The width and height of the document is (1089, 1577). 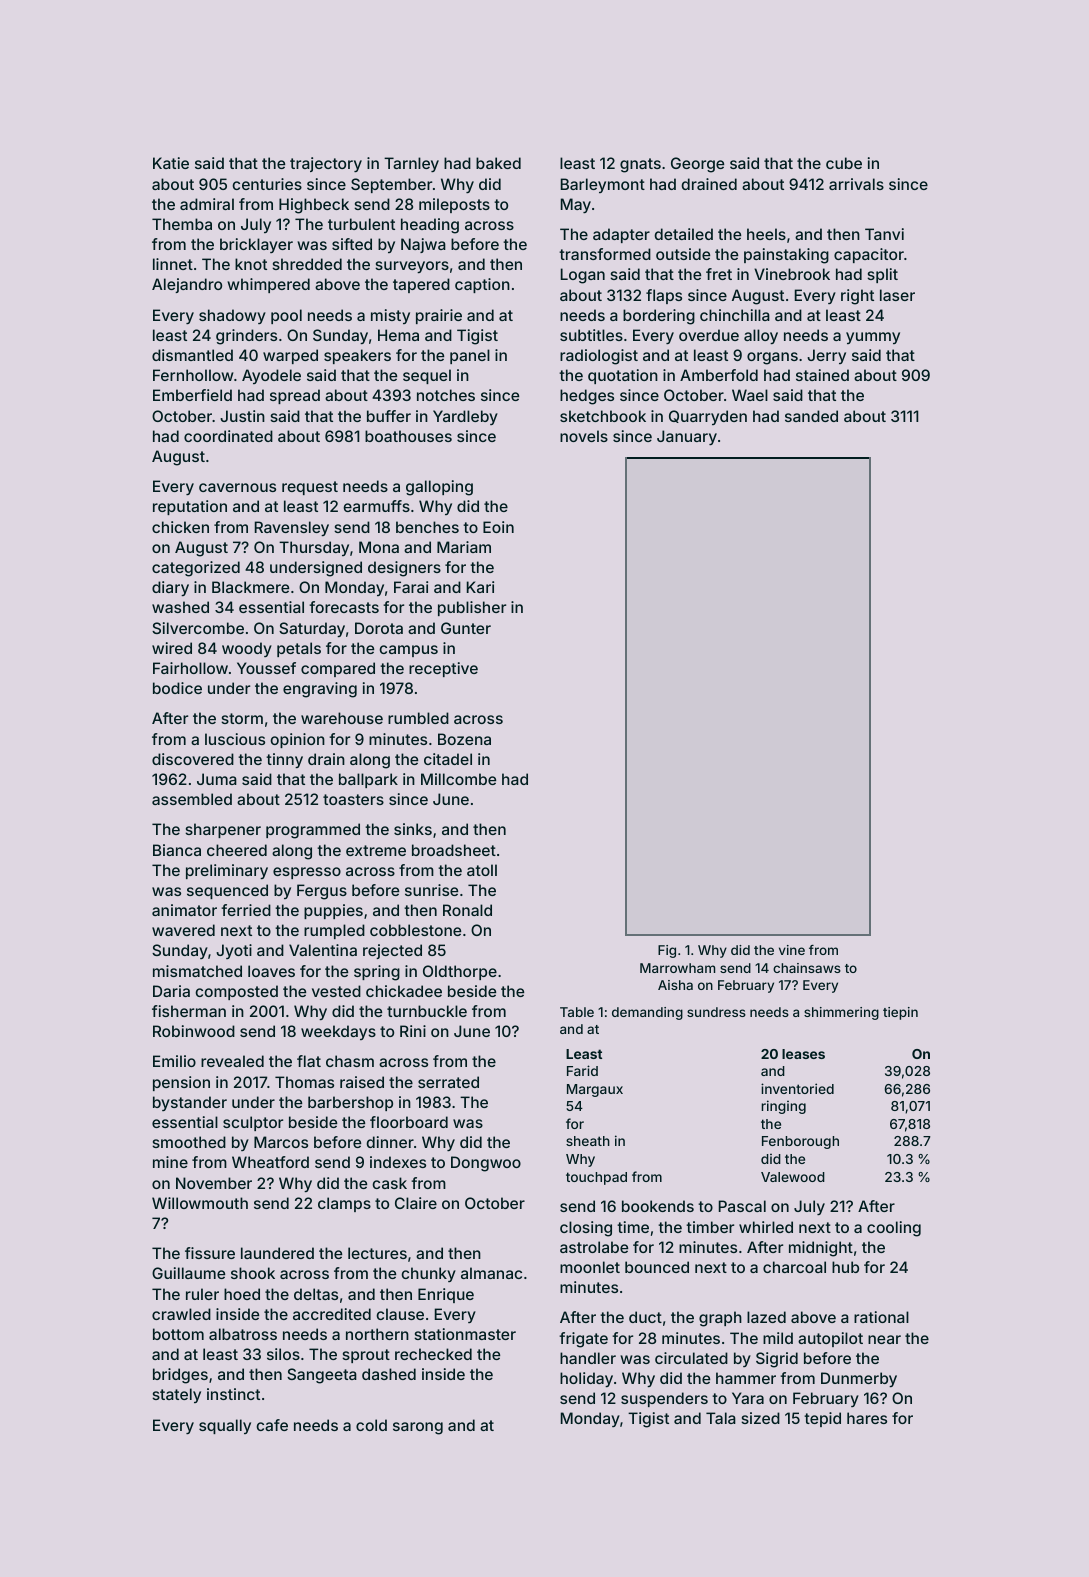 What do you see at coordinates (844, 163) in the document?
I see `cube` at bounding box center [844, 163].
